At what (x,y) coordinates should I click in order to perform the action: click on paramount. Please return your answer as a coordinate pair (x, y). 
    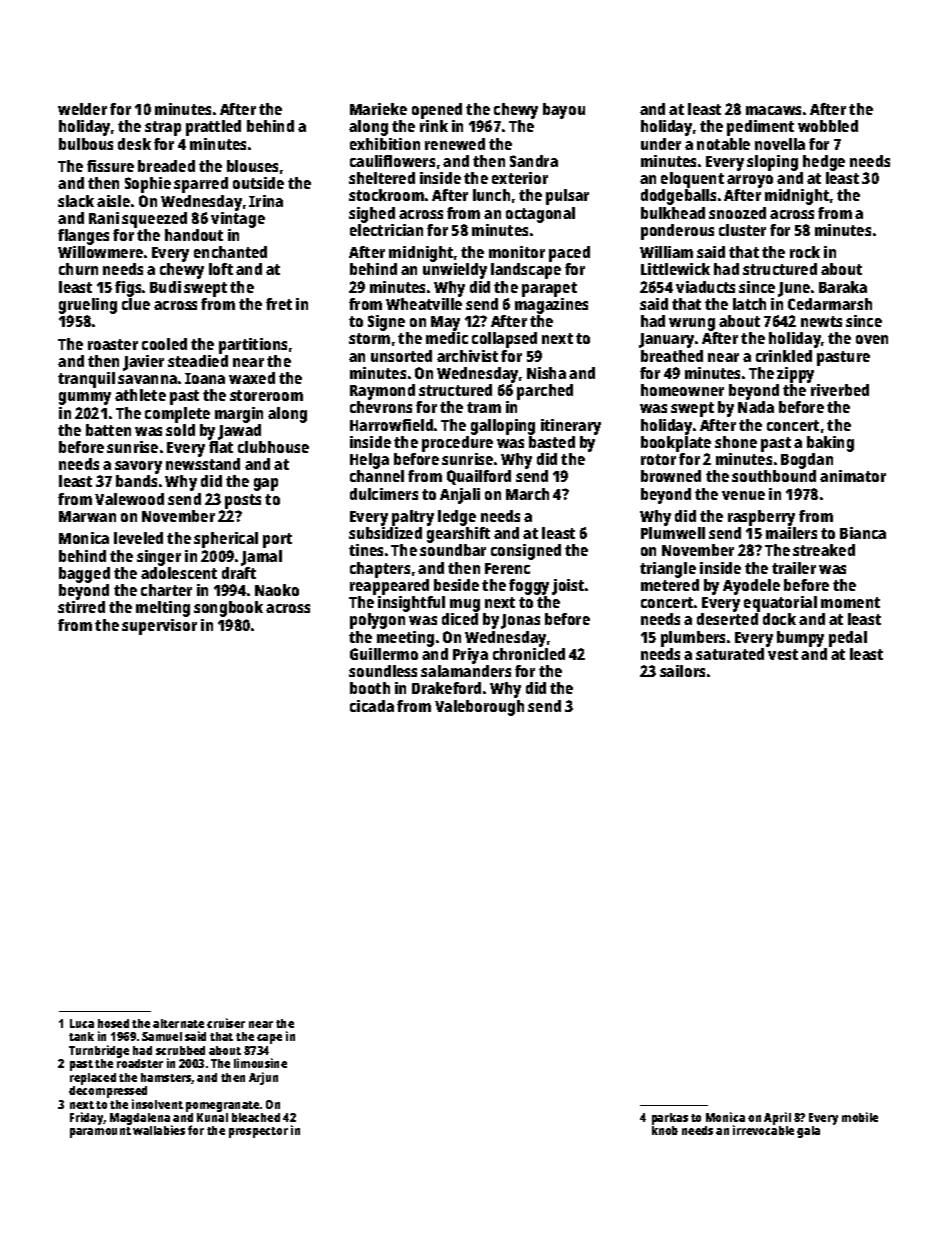
    Looking at the image, I should click on (100, 1132).
